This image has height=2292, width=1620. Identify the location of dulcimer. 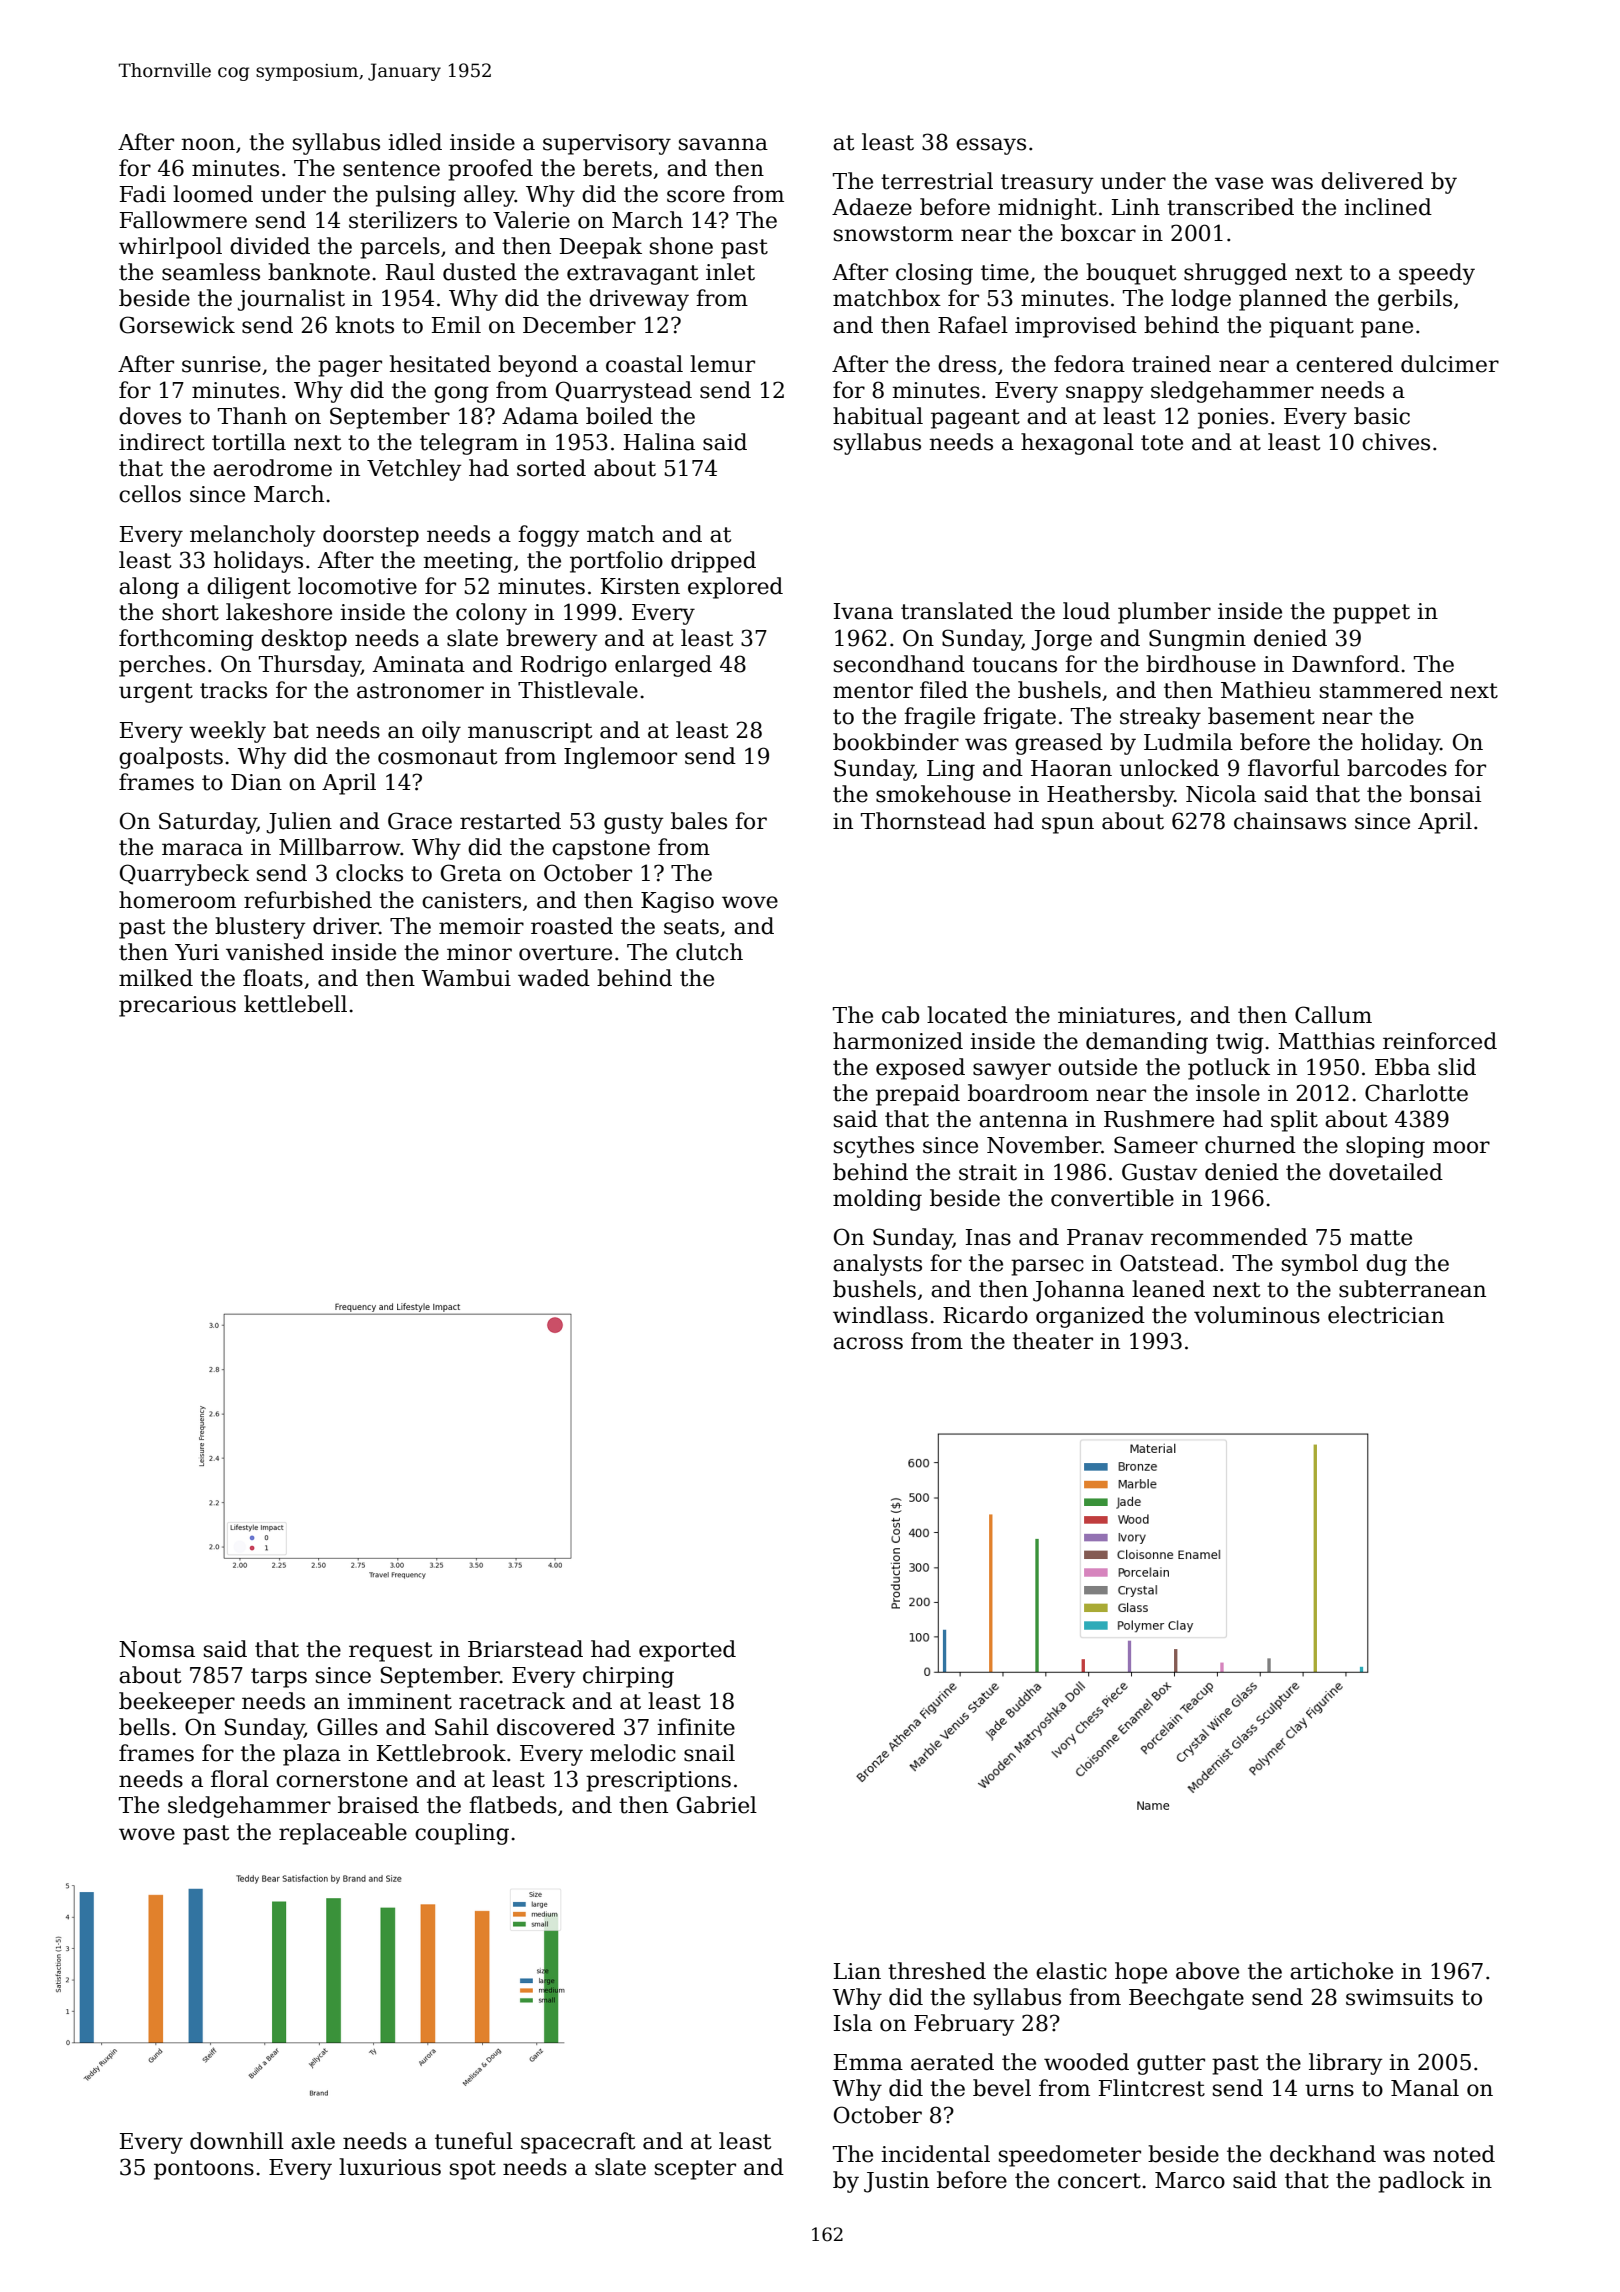
(1450, 364).
